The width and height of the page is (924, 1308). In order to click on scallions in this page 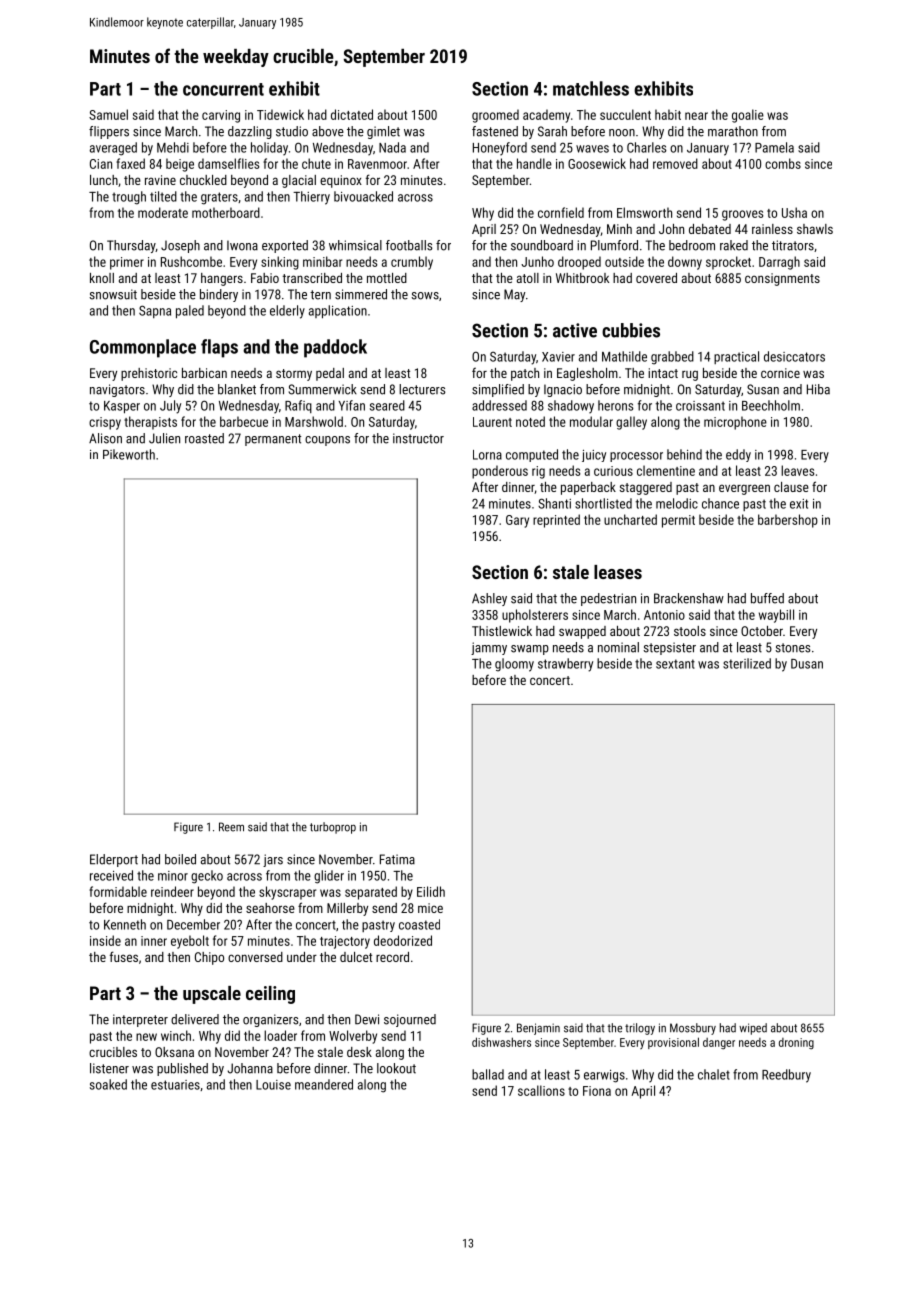, I will do `click(541, 1090)`.
